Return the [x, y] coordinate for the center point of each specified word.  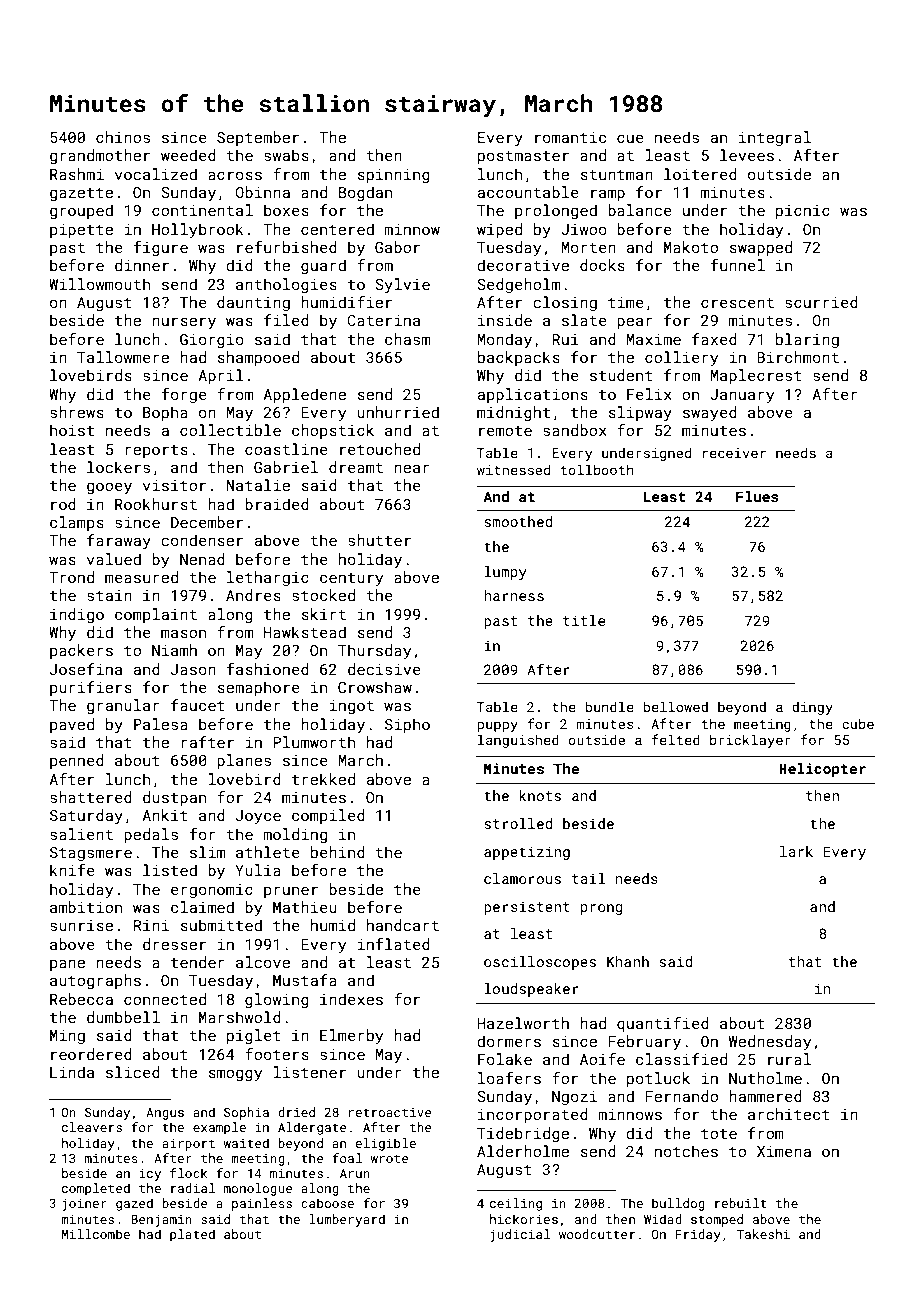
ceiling [516, 1204]
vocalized [156, 174]
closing [565, 303]
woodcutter [597, 1234]
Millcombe [96, 1234]
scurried [821, 302]
